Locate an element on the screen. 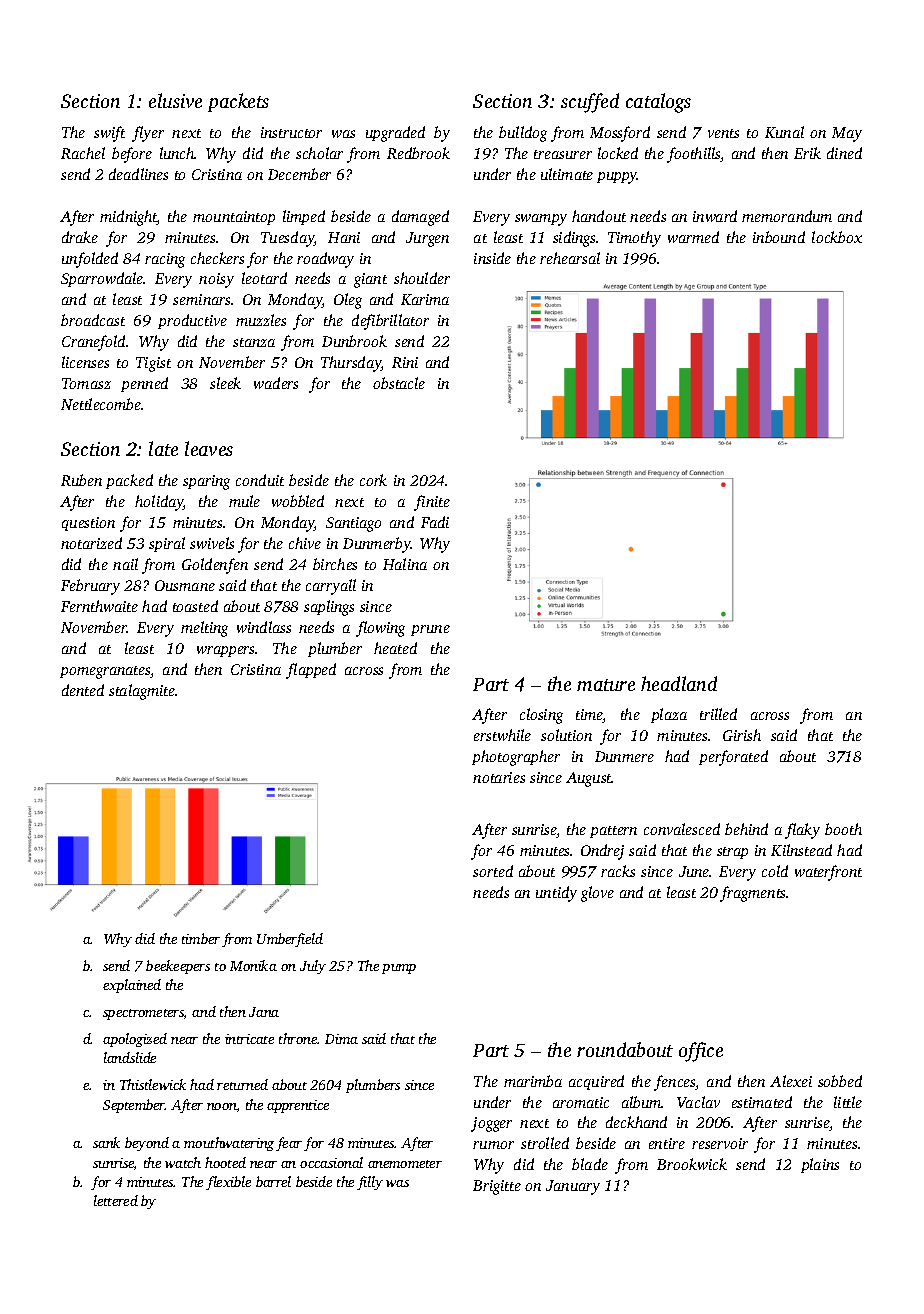 The image size is (924, 1314). catalogs is located at coordinates (658, 103).
